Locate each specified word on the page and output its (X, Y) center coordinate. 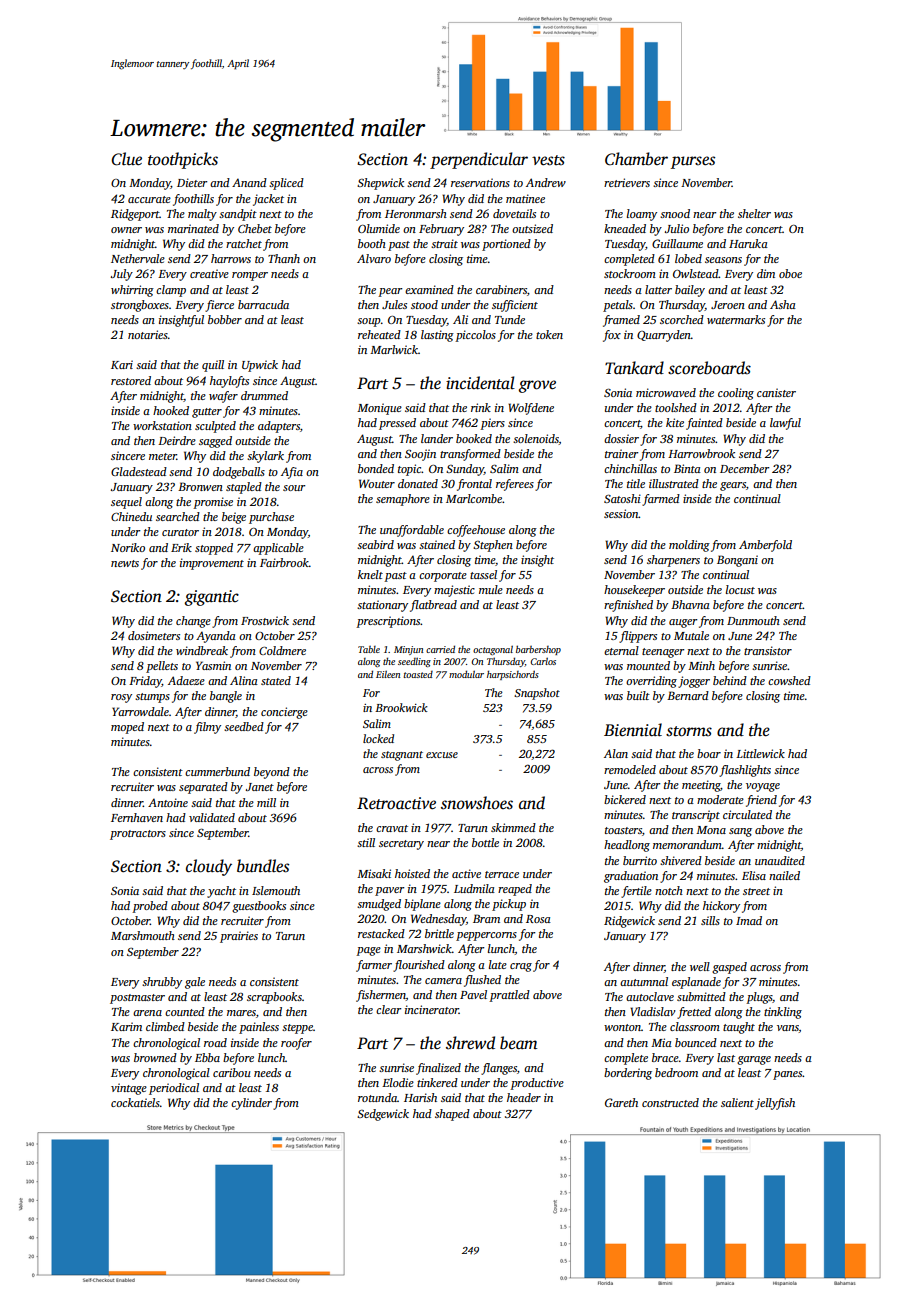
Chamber (636, 159)
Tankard (634, 368)
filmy (207, 728)
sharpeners (673, 561)
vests (548, 160)
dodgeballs (239, 473)
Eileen (388, 674)
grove (537, 386)
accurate (149, 199)
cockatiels (135, 1102)
